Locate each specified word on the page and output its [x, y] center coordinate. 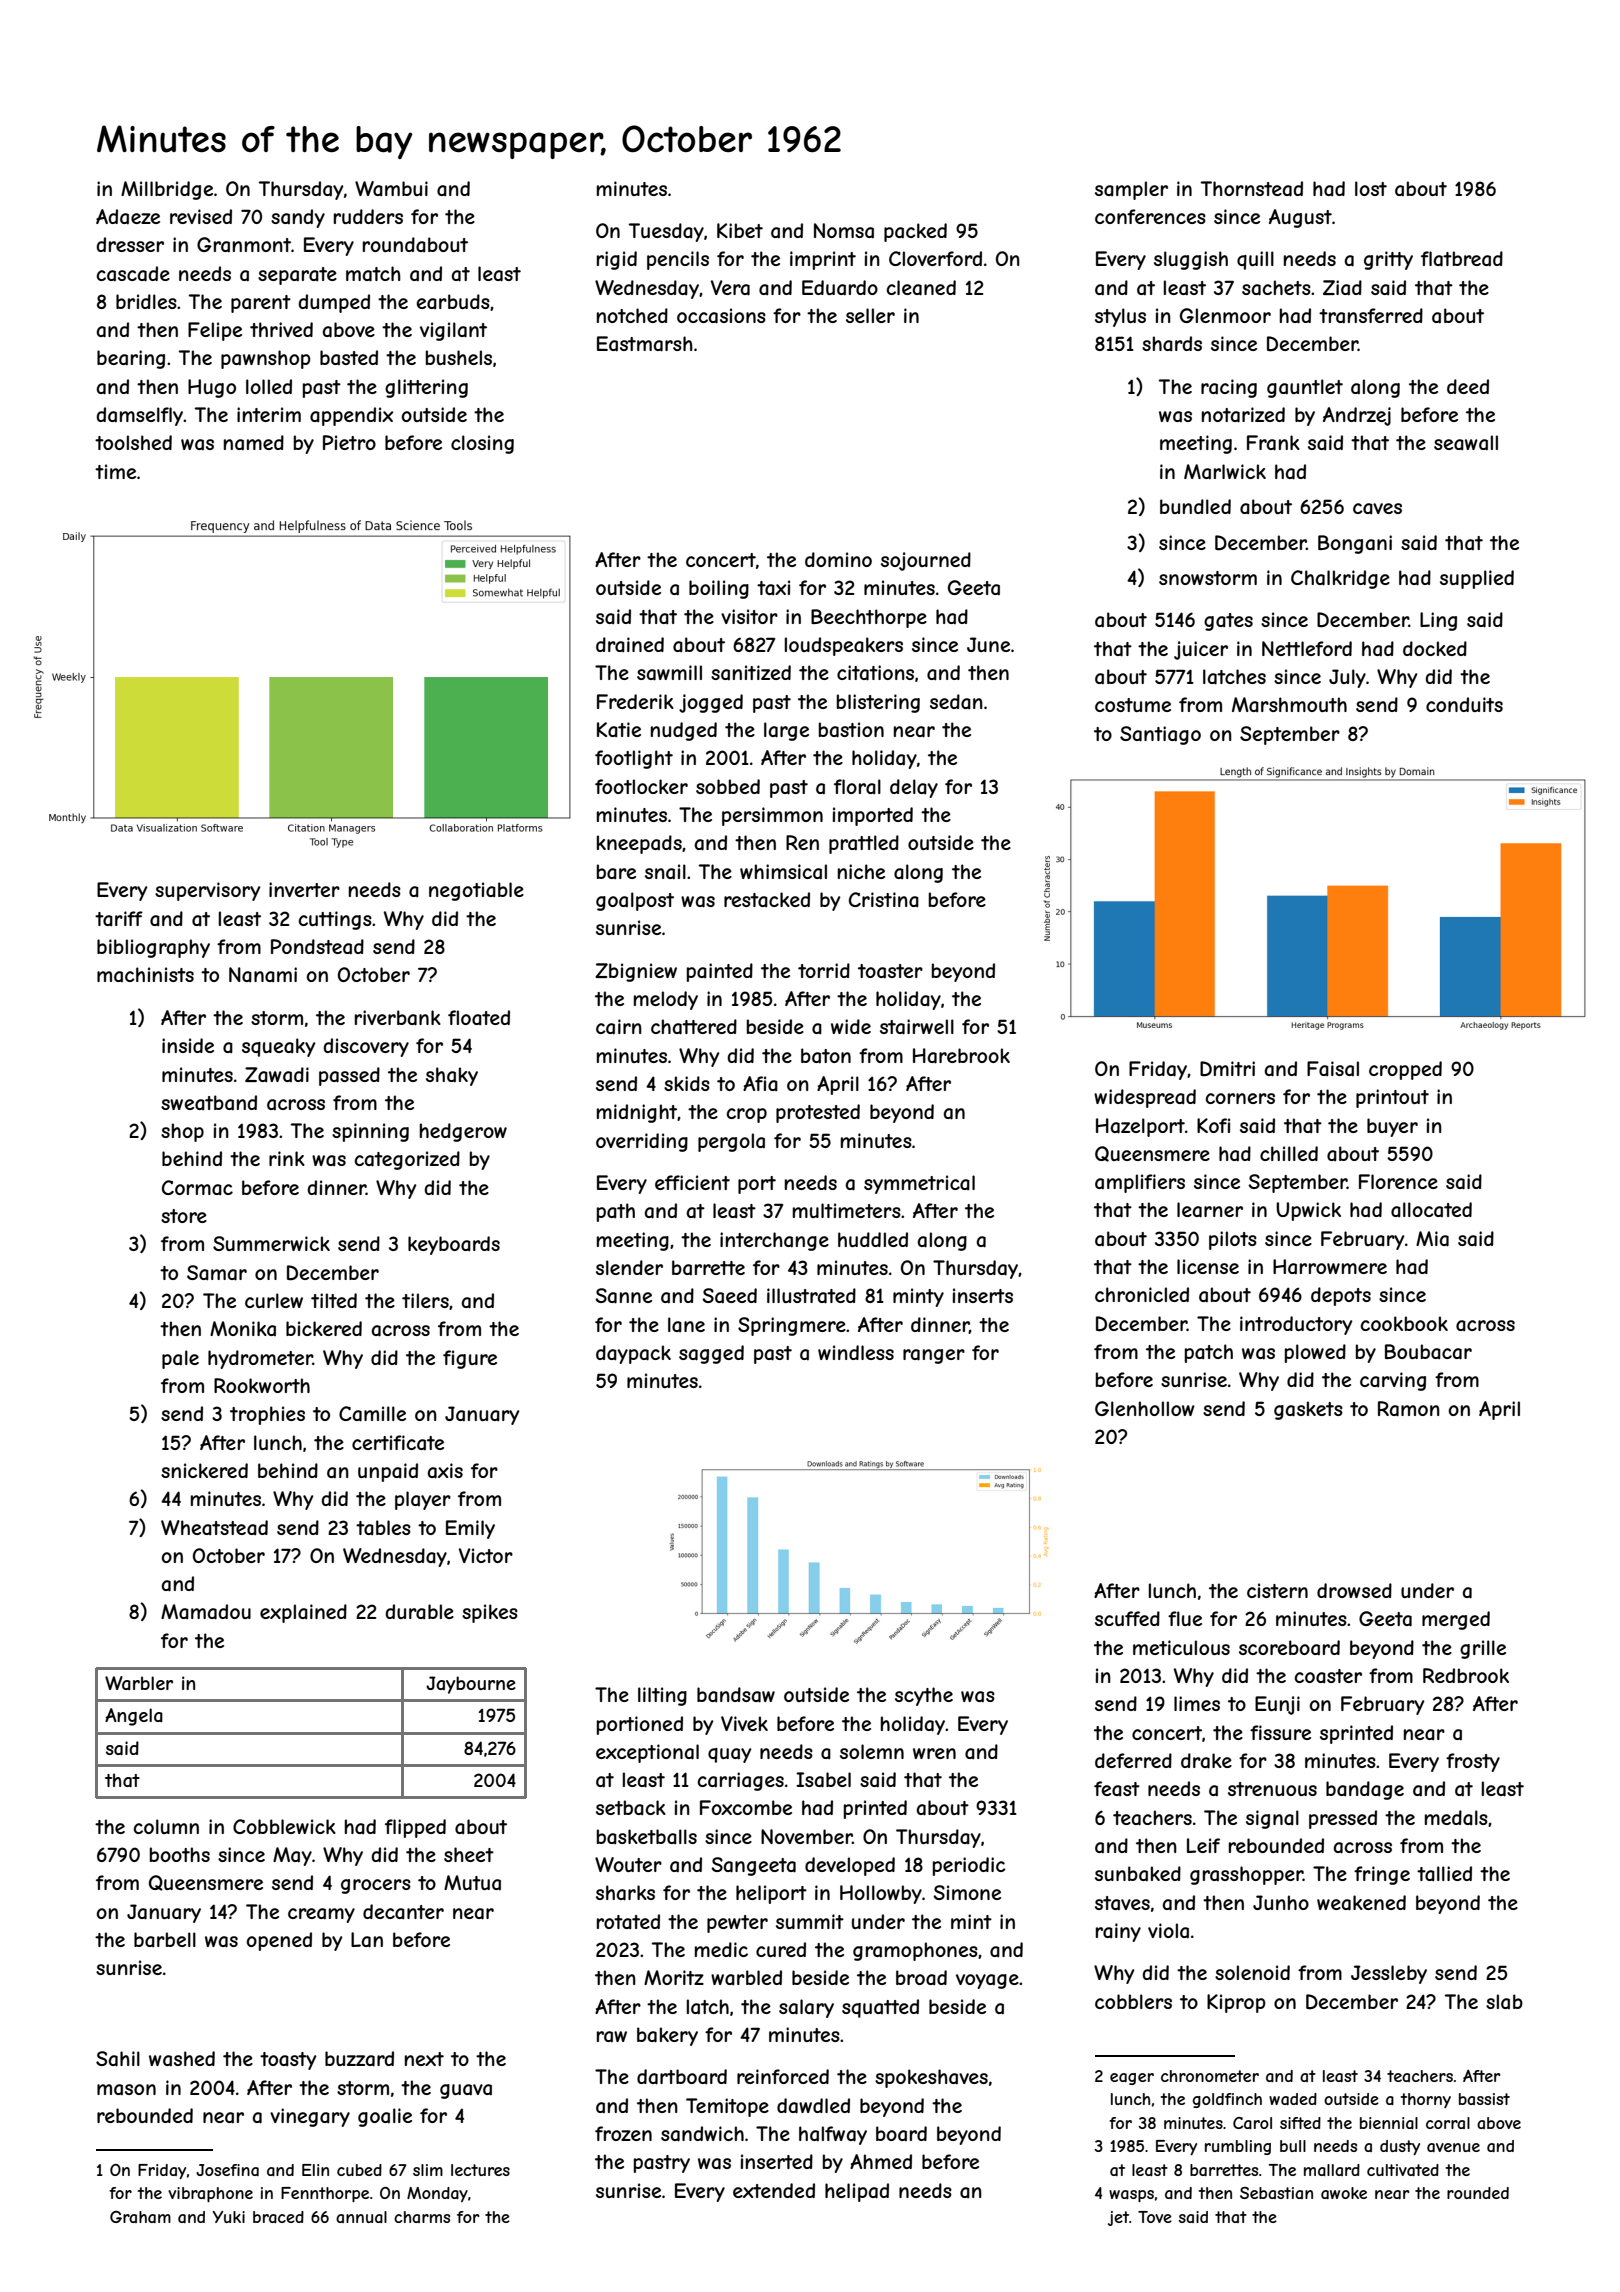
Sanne [623, 1296]
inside [188, 1045]
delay [914, 788]
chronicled [1142, 1294]
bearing [131, 359]
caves [1377, 508]
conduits [1464, 704]
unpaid [388, 1472]
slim [428, 2170]
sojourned [926, 561]
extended [774, 2190]
